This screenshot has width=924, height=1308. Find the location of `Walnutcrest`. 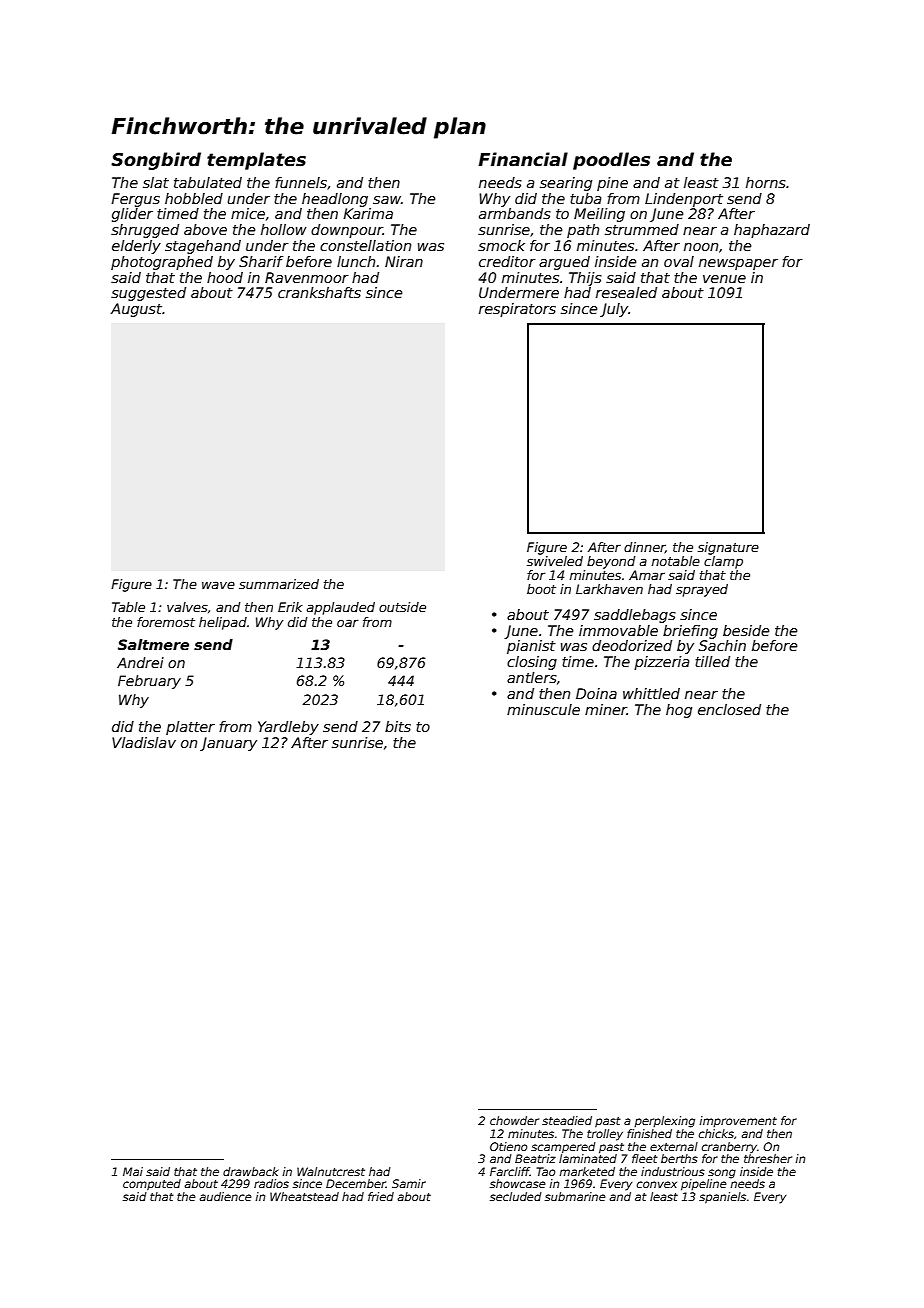

Walnutcrest is located at coordinates (331, 1171).
